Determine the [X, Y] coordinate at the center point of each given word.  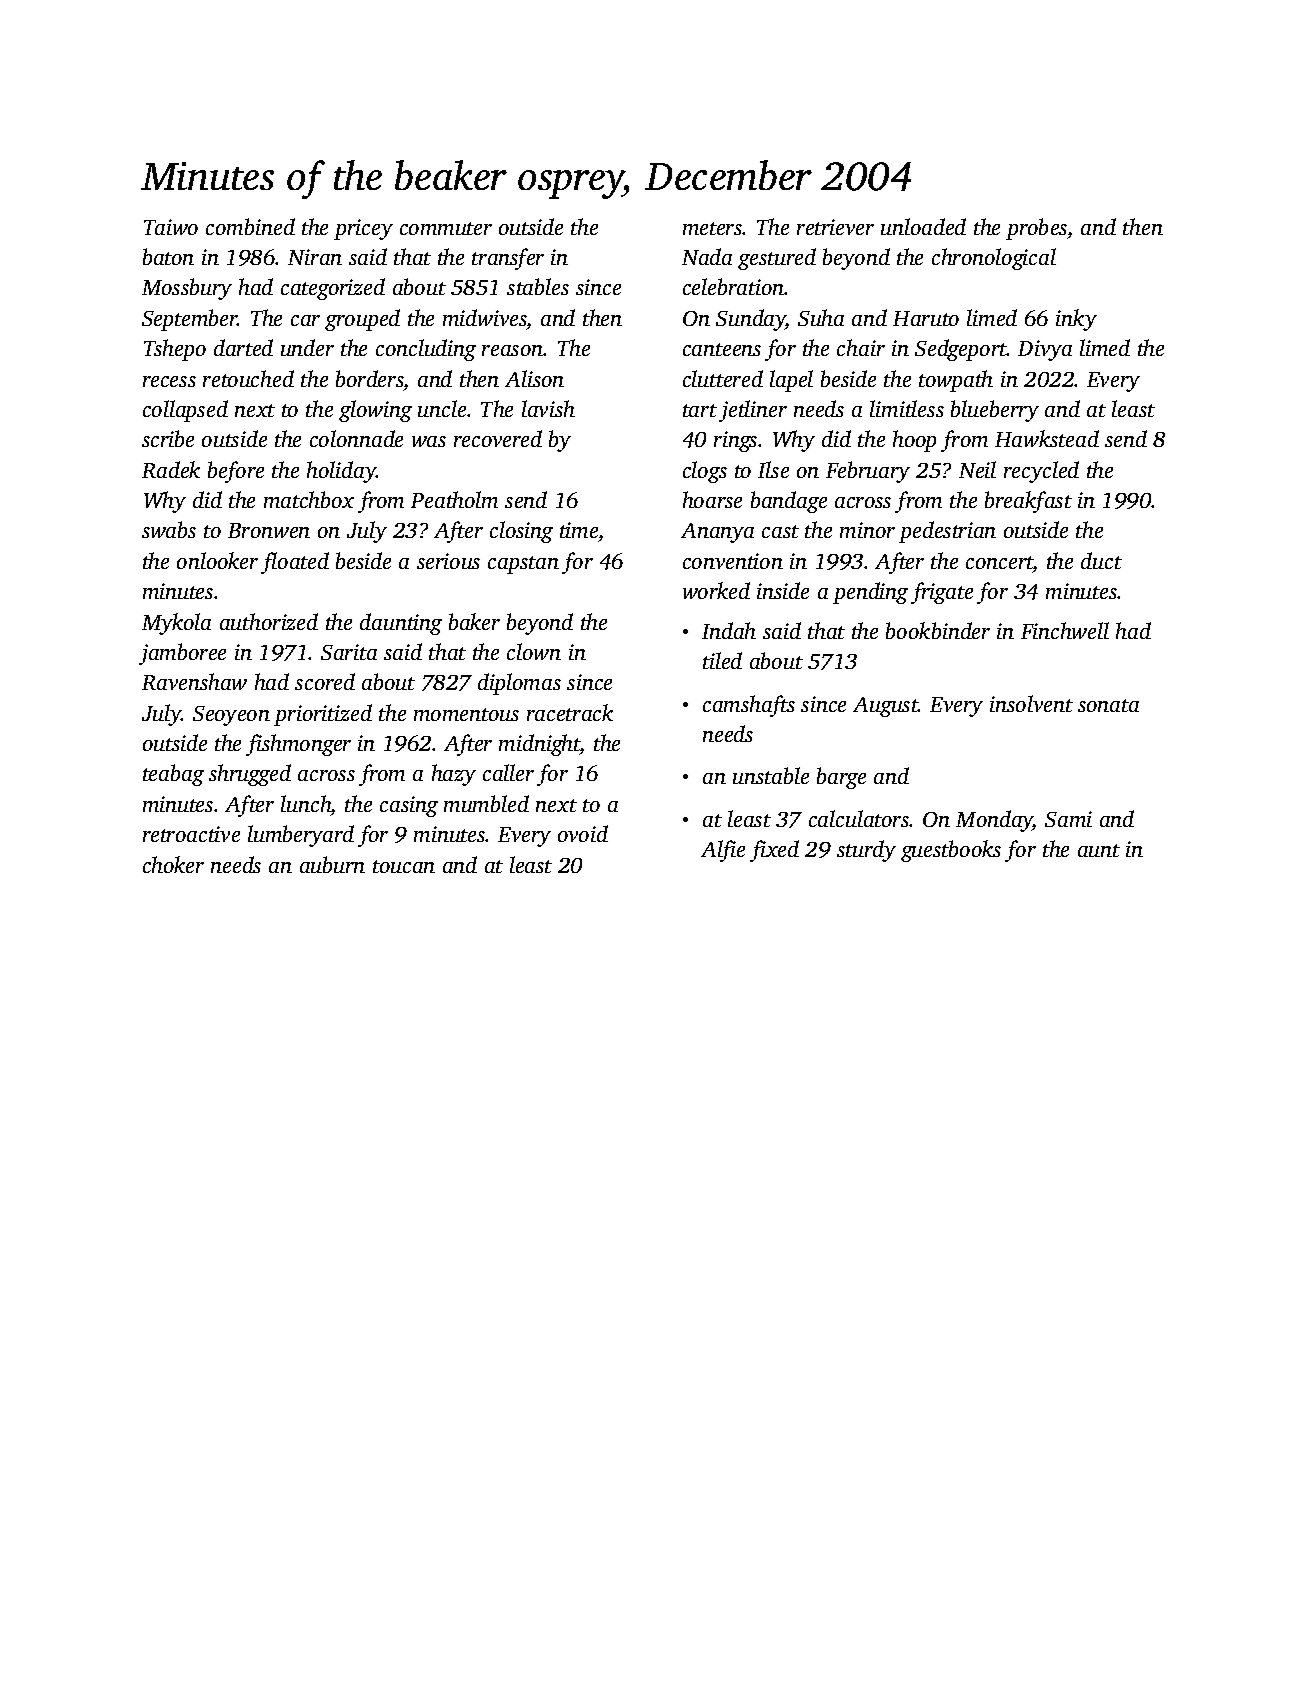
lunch [306, 803]
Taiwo [171, 227]
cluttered [723, 378]
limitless [907, 408]
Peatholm [454, 499]
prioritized [323, 715]
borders [370, 378]
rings [735, 441]
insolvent [1031, 703]
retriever [835, 227]
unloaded [923, 226]
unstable [771, 775]
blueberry [995, 411]
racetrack [570, 712]
